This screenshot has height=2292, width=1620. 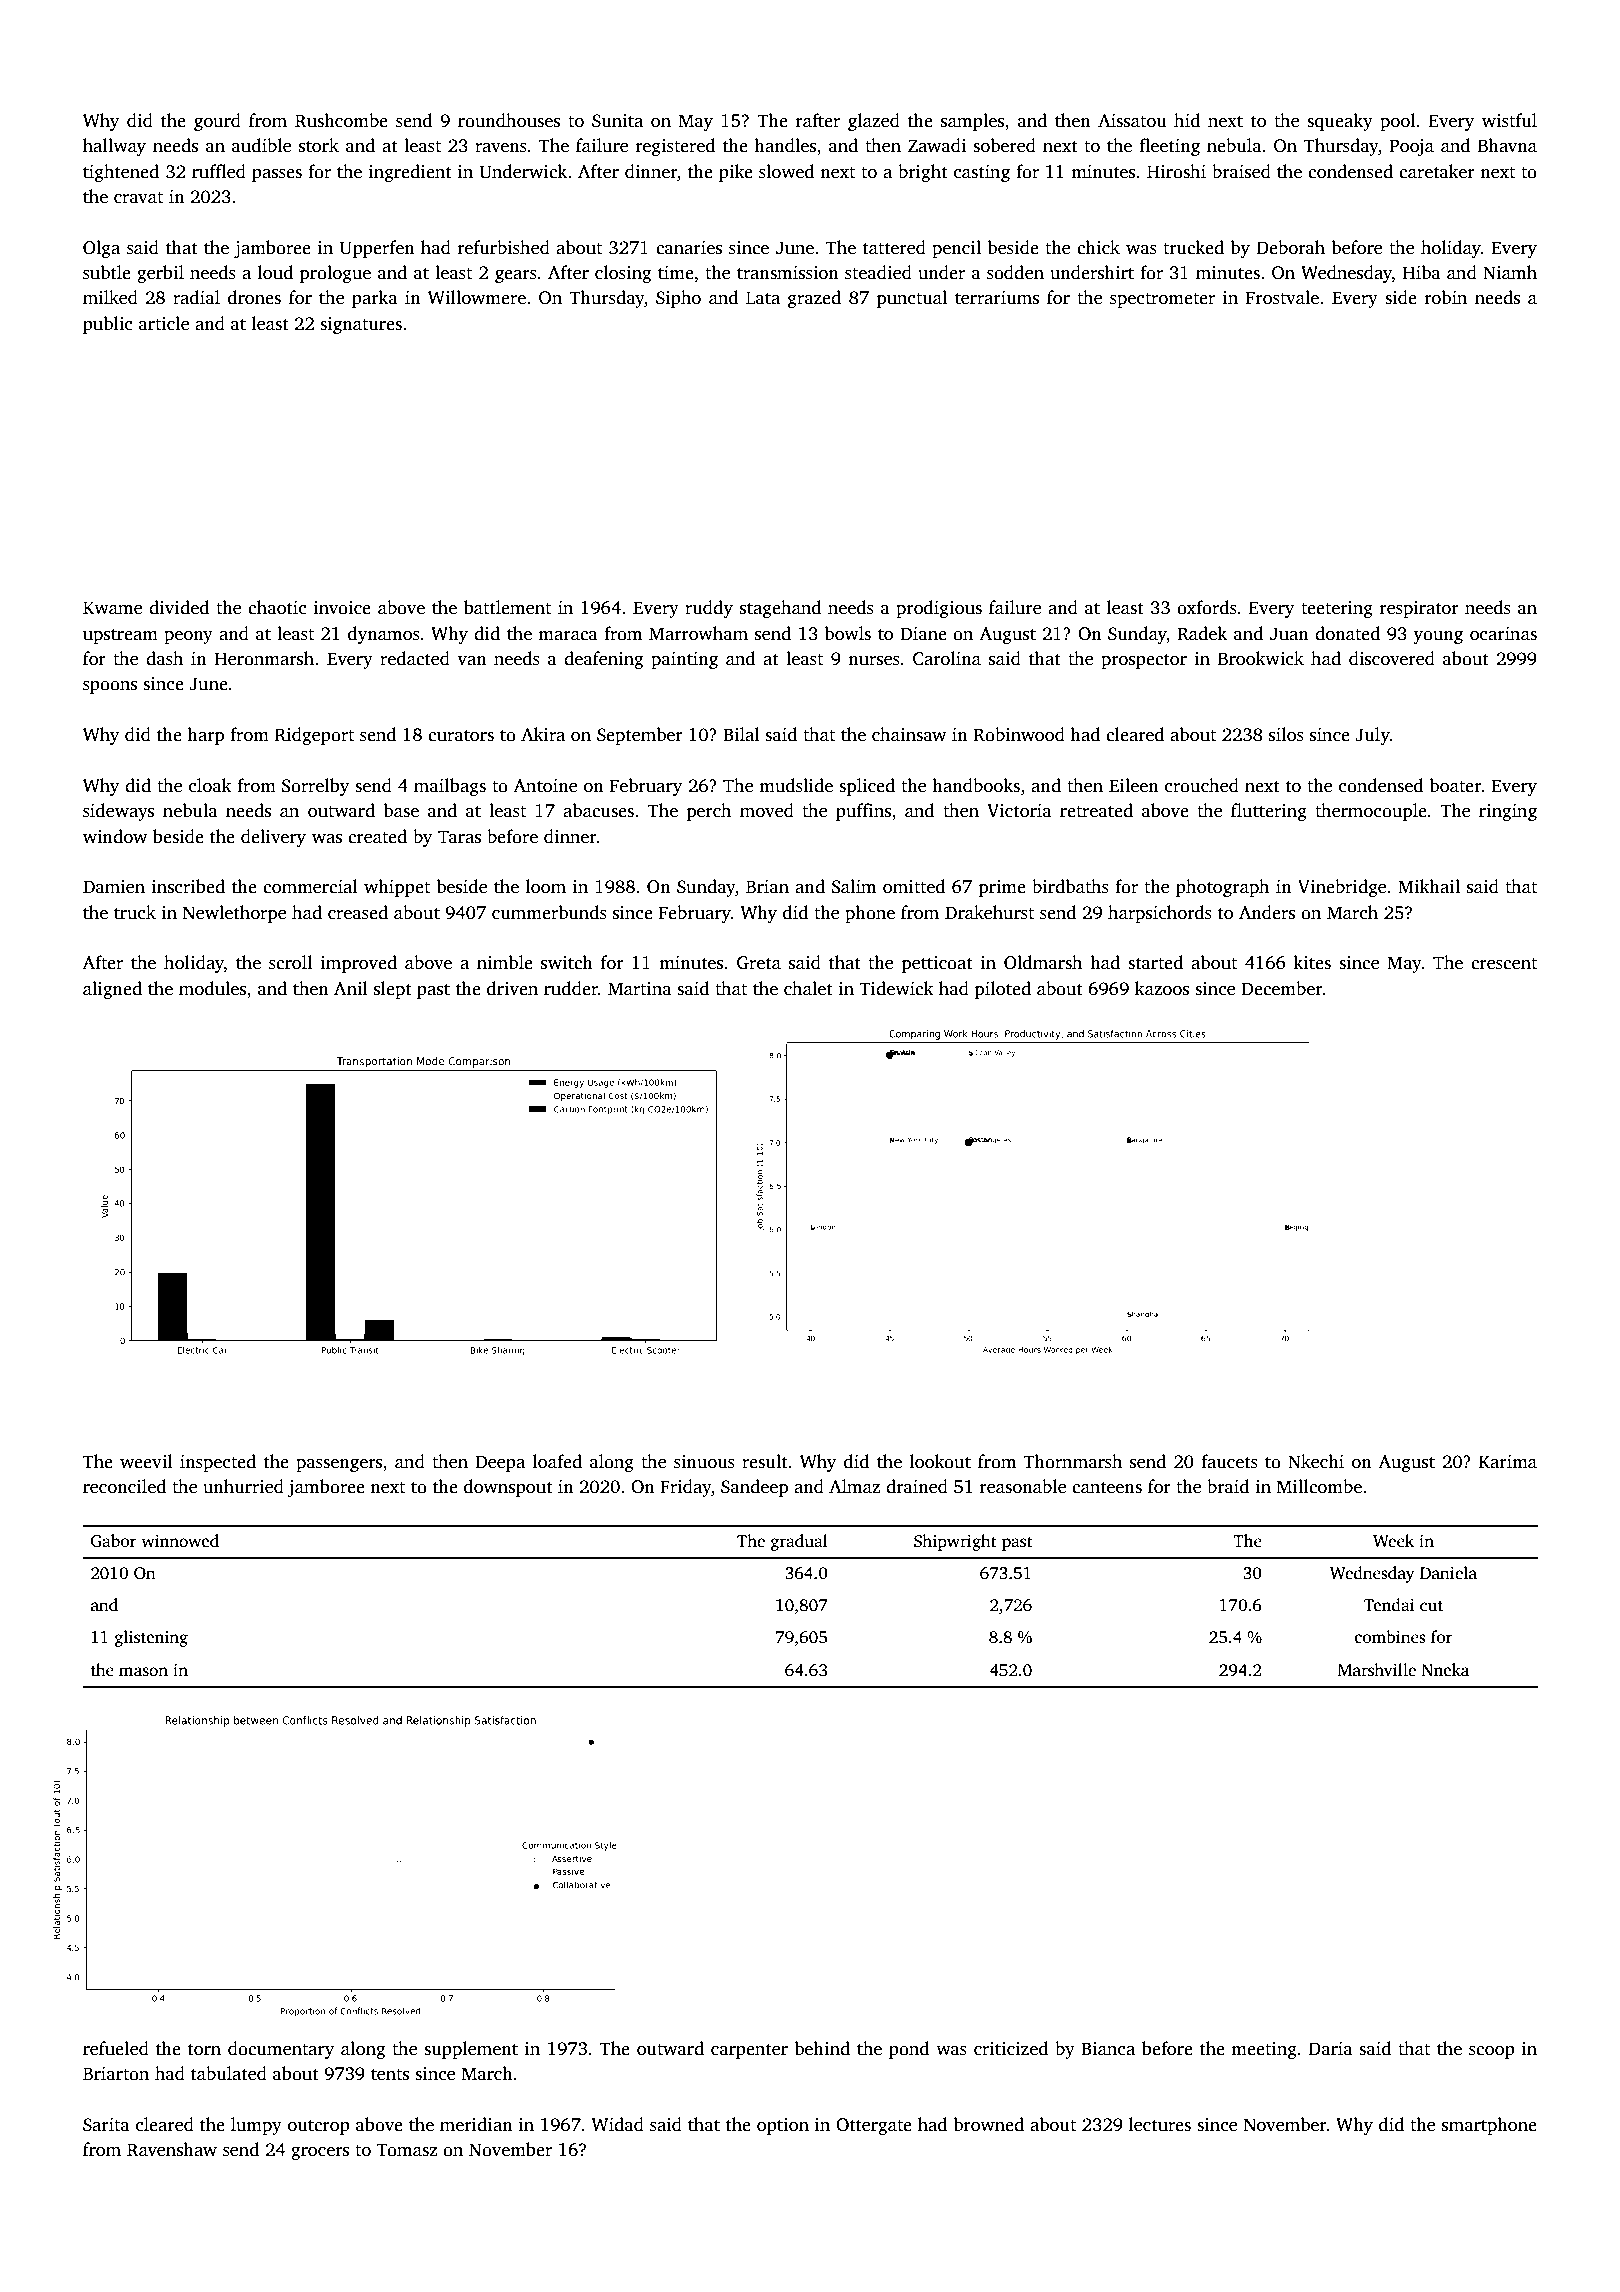 I want to click on glazed, so click(x=874, y=122).
